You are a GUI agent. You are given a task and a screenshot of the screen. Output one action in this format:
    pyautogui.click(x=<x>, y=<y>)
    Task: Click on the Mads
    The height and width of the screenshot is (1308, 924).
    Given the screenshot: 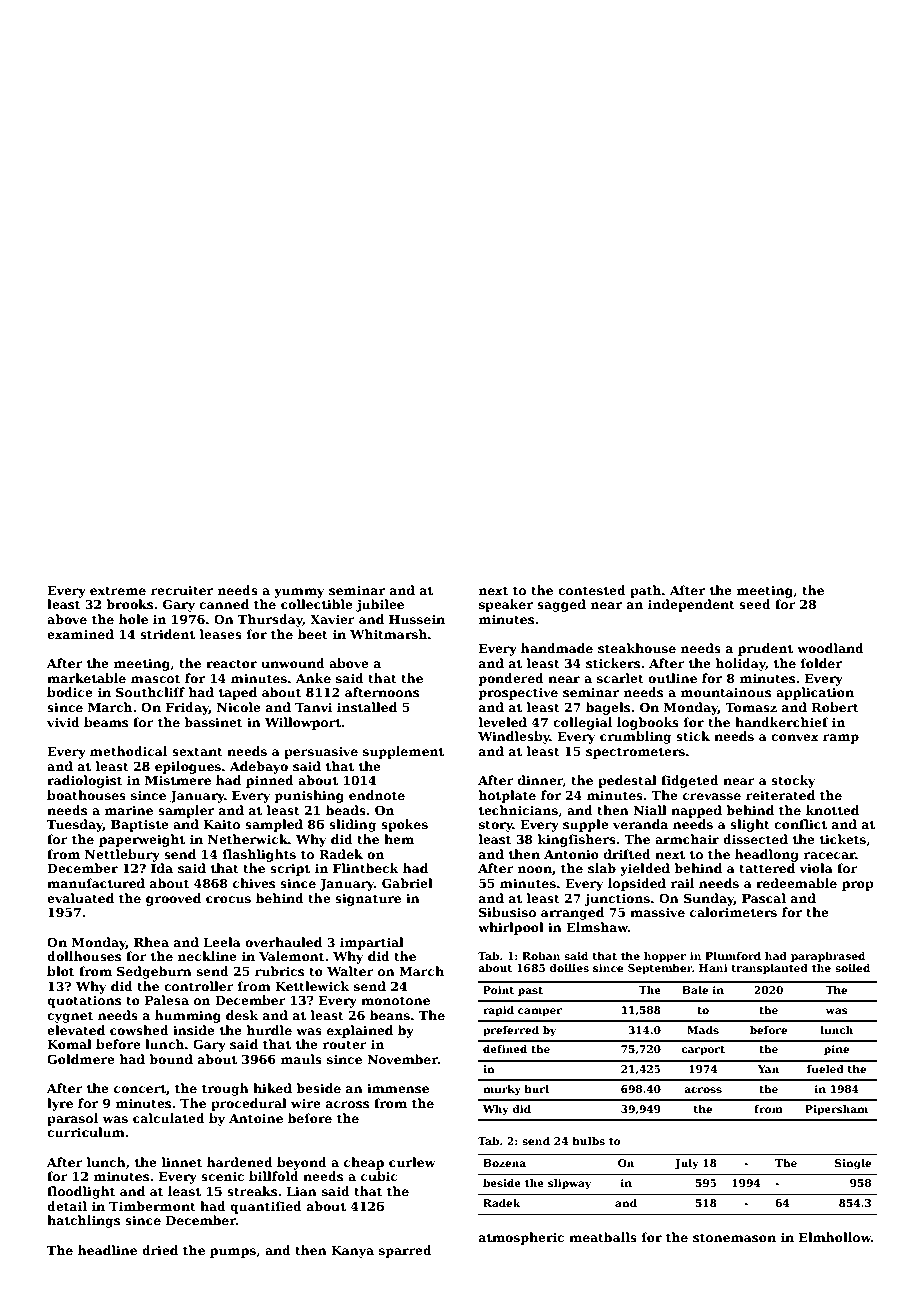 What is the action you would take?
    pyautogui.click(x=703, y=1030)
